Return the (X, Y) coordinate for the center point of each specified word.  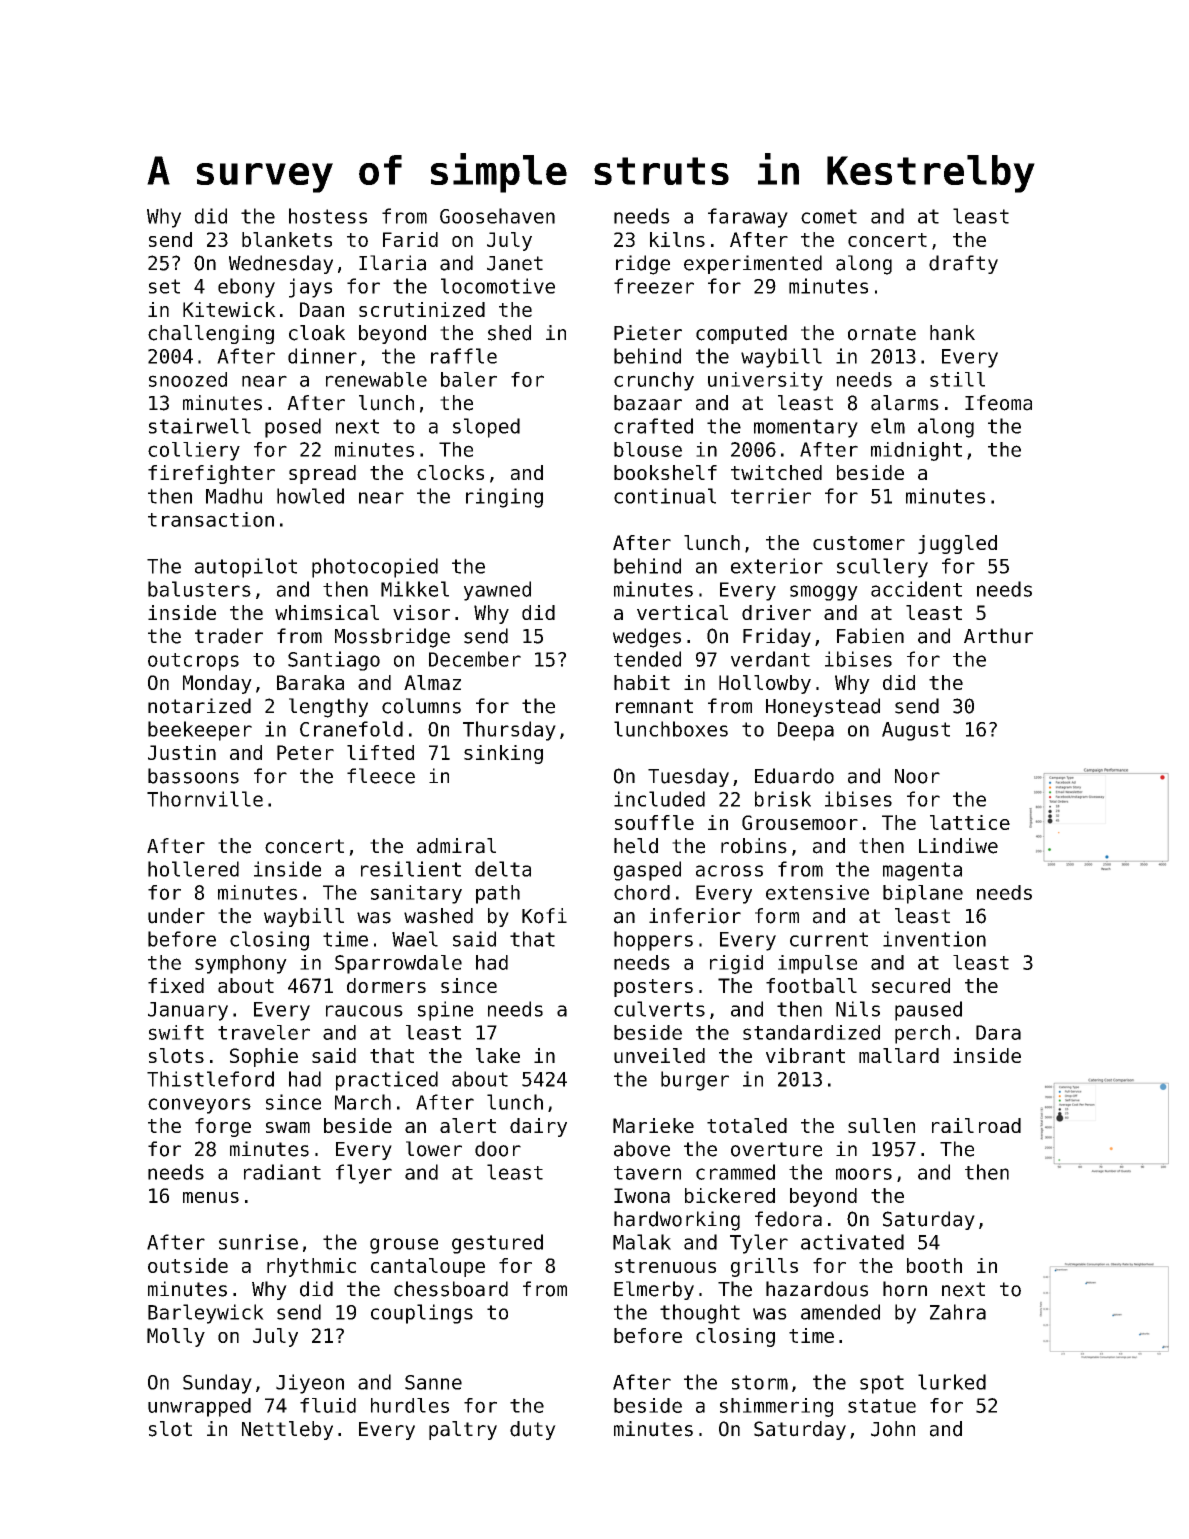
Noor (917, 776)
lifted (380, 752)
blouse (648, 449)
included (659, 799)
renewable (376, 379)
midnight (916, 451)
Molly (176, 1337)
